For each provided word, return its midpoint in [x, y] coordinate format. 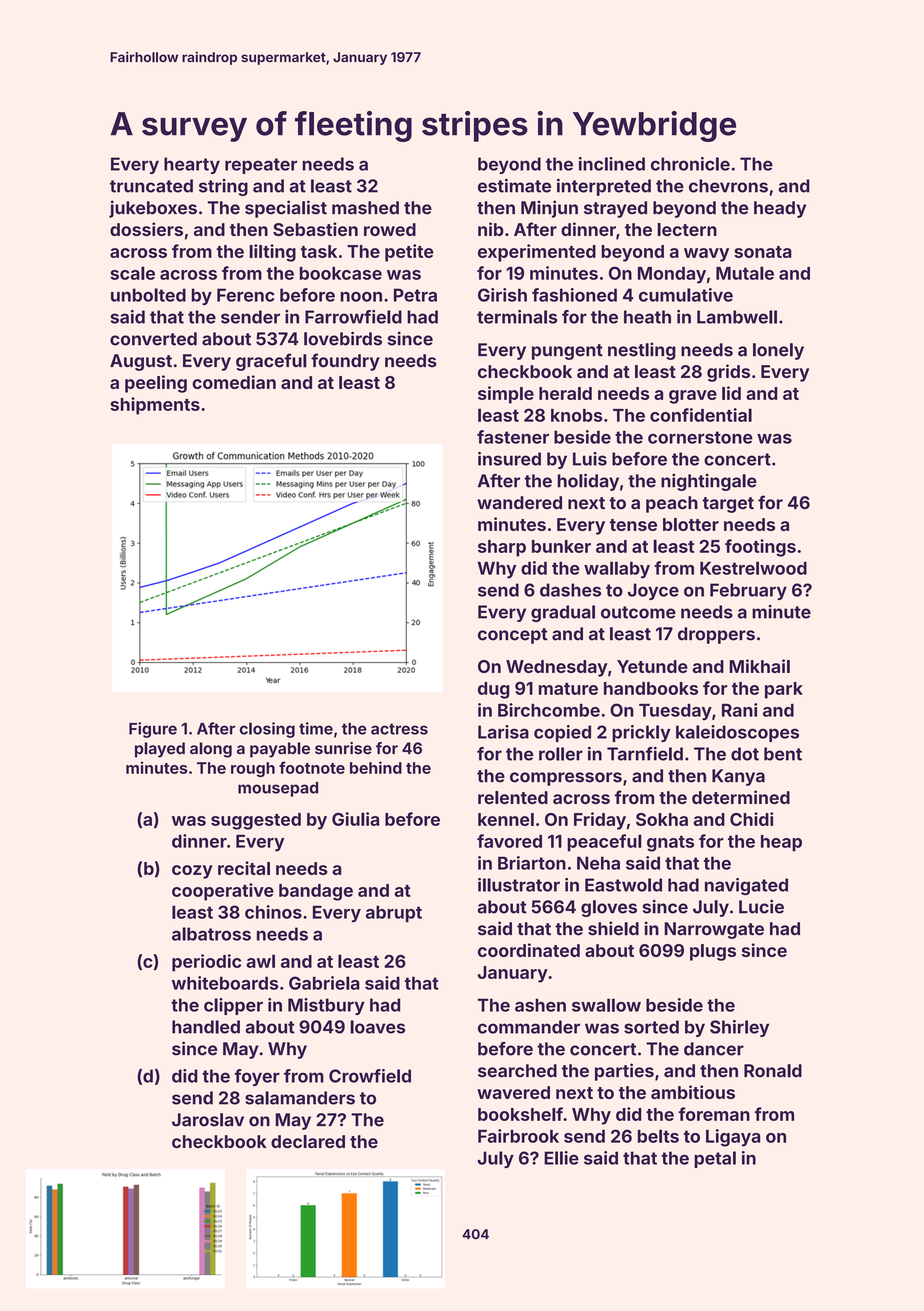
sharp [502, 548]
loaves [377, 1027]
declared [308, 1141]
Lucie [761, 906]
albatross [211, 934]
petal [715, 1159]
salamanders [300, 1098]
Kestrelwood [753, 568]
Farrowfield [353, 317]
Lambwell [737, 317]
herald [565, 393]
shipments [155, 406]
